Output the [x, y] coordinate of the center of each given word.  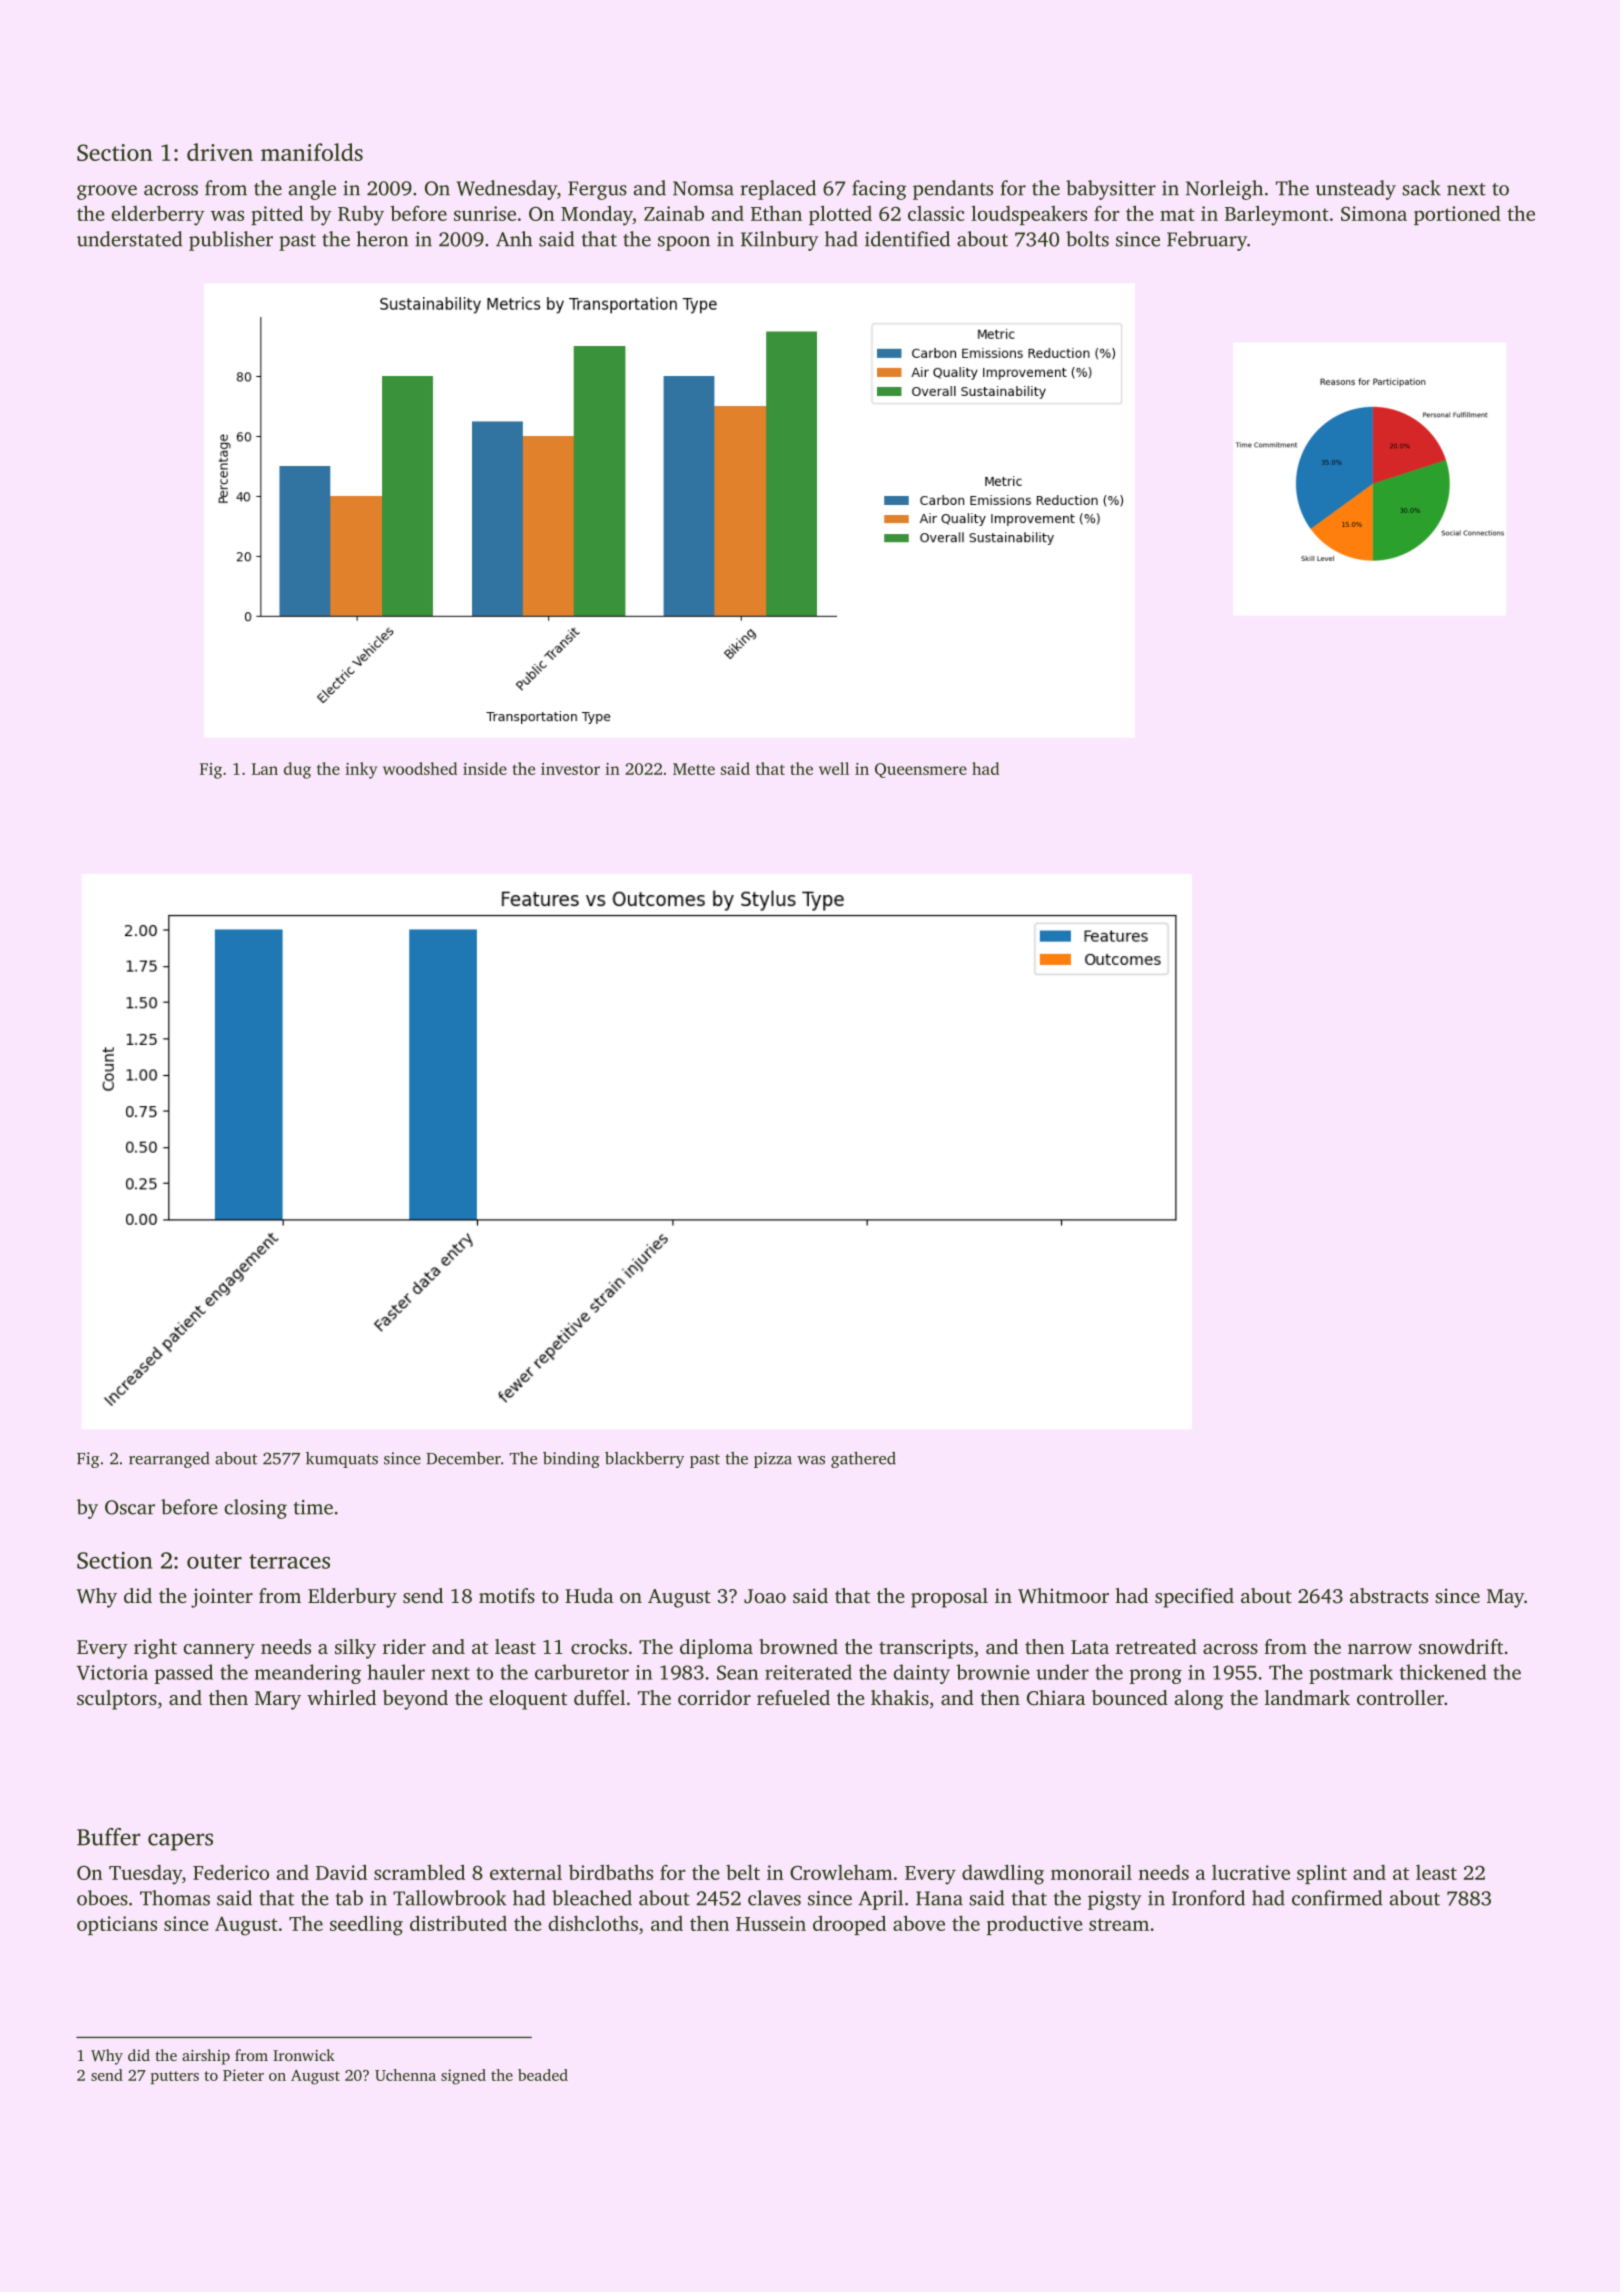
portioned [1457, 215]
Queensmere [921, 770]
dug [297, 770]
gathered [863, 1460]
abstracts [1389, 1595]
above [919, 1923]
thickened [1442, 1672]
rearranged [169, 1460]
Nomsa [703, 188]
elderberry [158, 215]
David [341, 1872]
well [834, 768]
